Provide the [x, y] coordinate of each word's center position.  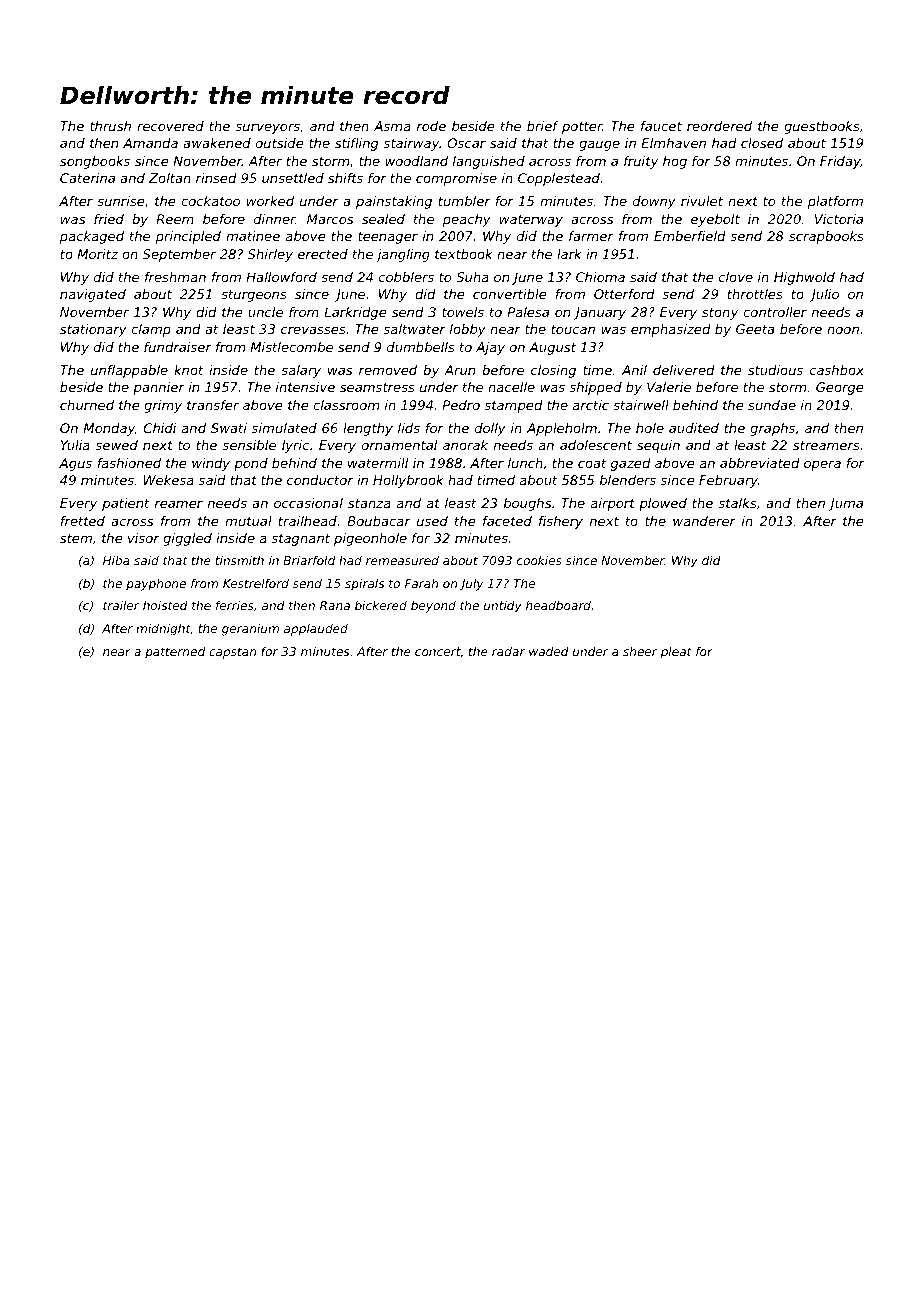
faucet [661, 126]
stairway [411, 144]
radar [508, 651]
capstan [232, 653]
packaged [92, 237]
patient [126, 504]
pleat [676, 653]
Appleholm [562, 429]
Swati [229, 428]
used [432, 521]
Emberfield [690, 236]
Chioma [600, 277]
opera [822, 465]
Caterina [87, 178]
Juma [846, 504]
